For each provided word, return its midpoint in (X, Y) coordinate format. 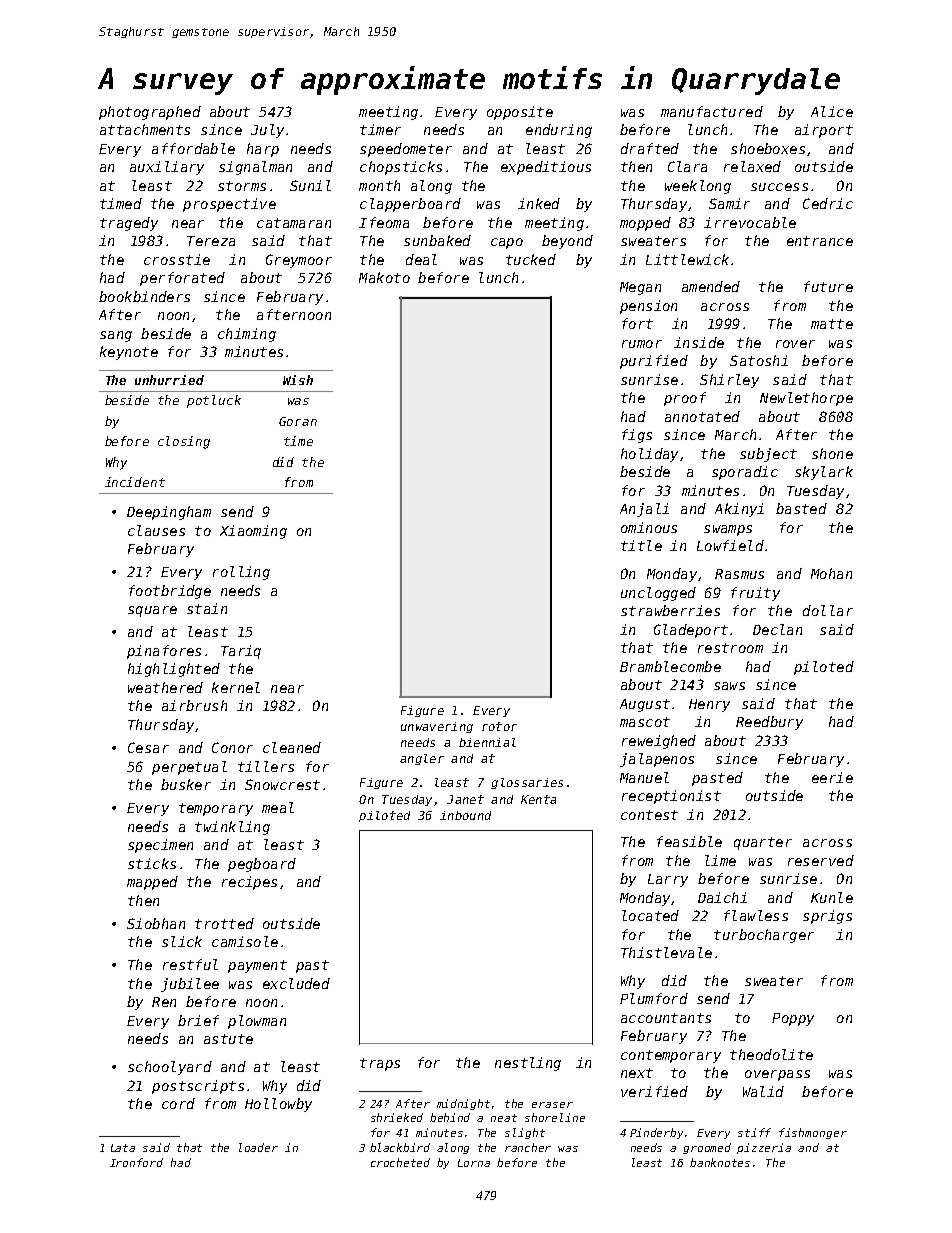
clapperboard (410, 205)
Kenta (538, 799)
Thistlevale (666, 952)
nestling (528, 1064)
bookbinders (144, 296)
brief (198, 1020)
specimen (160, 846)
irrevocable (750, 222)
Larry (668, 880)
